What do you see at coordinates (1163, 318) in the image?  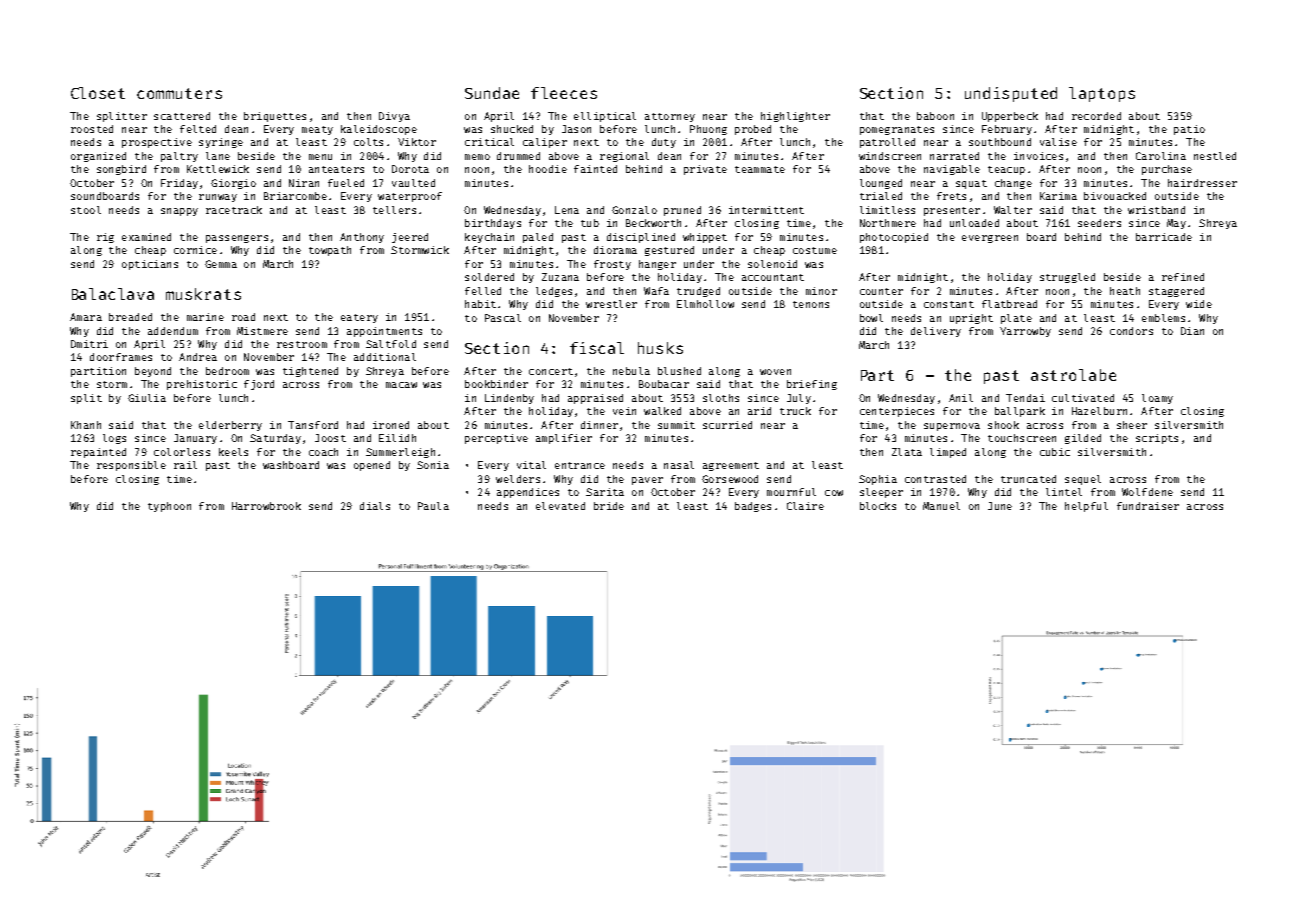 I see `emblems` at bounding box center [1163, 318].
